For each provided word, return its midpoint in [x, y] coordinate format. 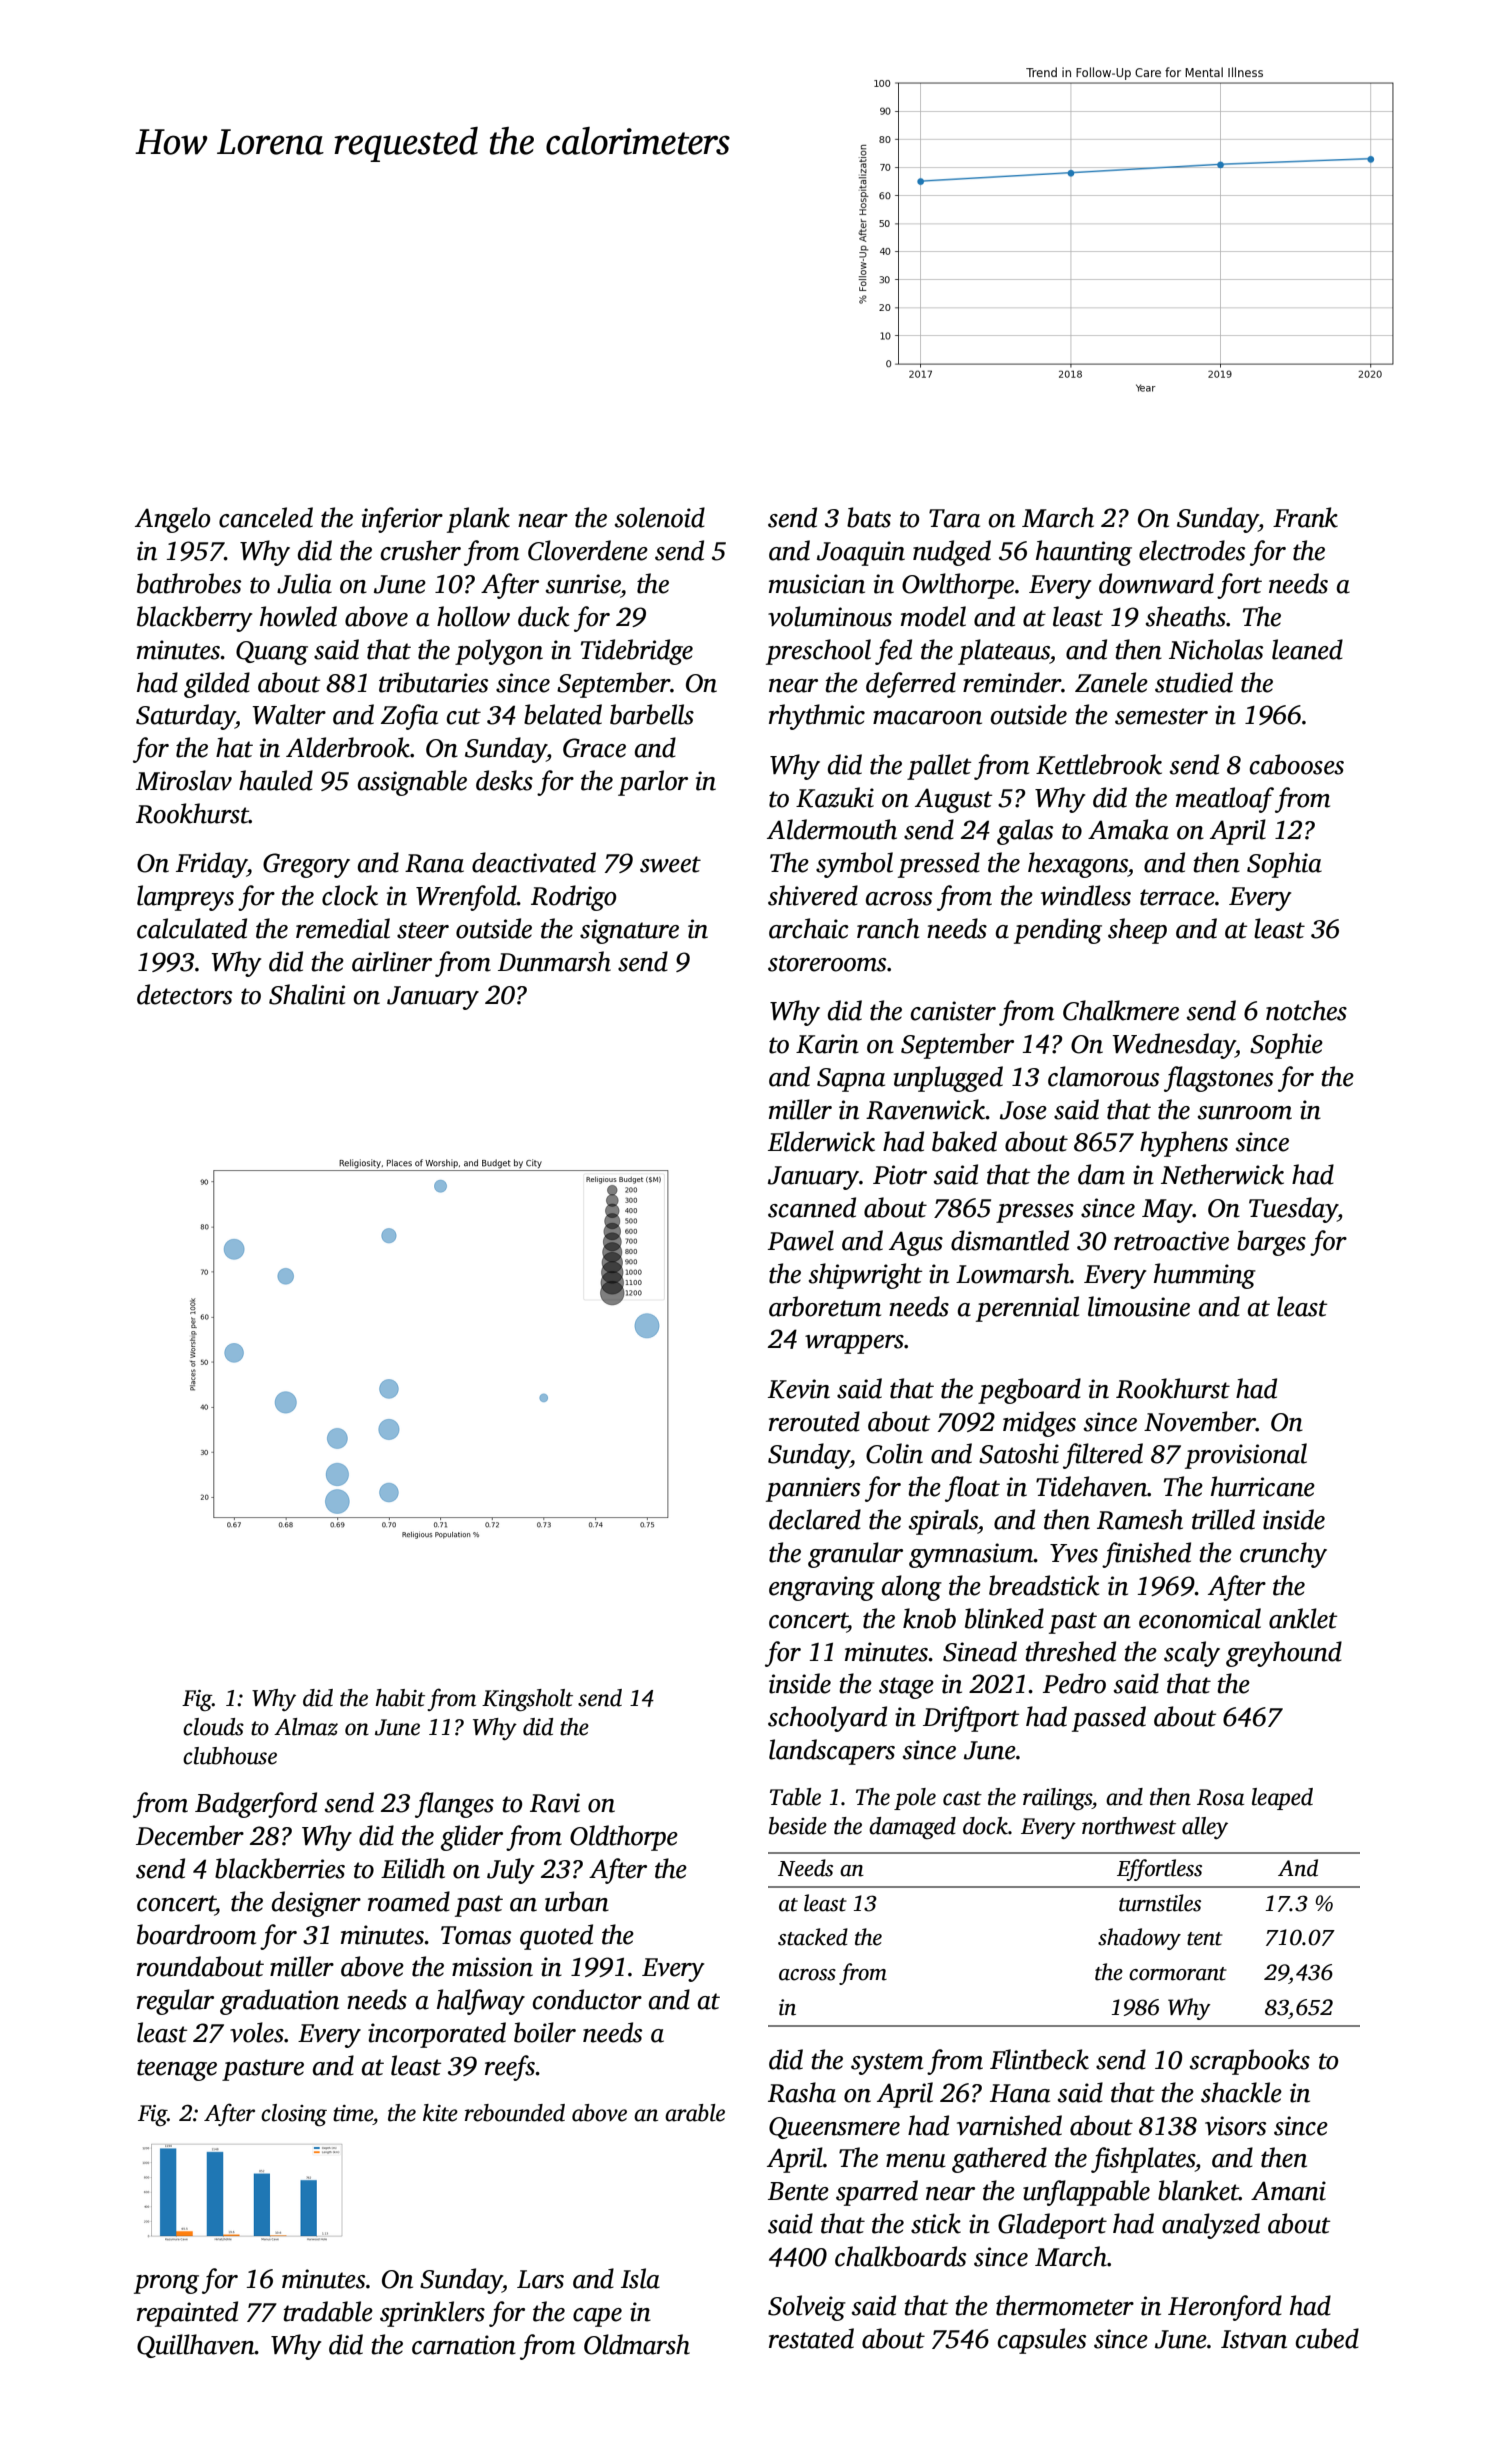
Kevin [799, 1389]
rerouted [814, 1421]
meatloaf [1225, 800]
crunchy [1283, 1555]
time [353, 2113]
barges [1271, 1243]
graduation [279, 2002]
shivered [813, 895]
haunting [1084, 553]
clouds [213, 1727]
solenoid [660, 517]
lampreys [185, 898]
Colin [894, 1453]
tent [1205, 1939]
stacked [813, 1937]
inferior [402, 520]
